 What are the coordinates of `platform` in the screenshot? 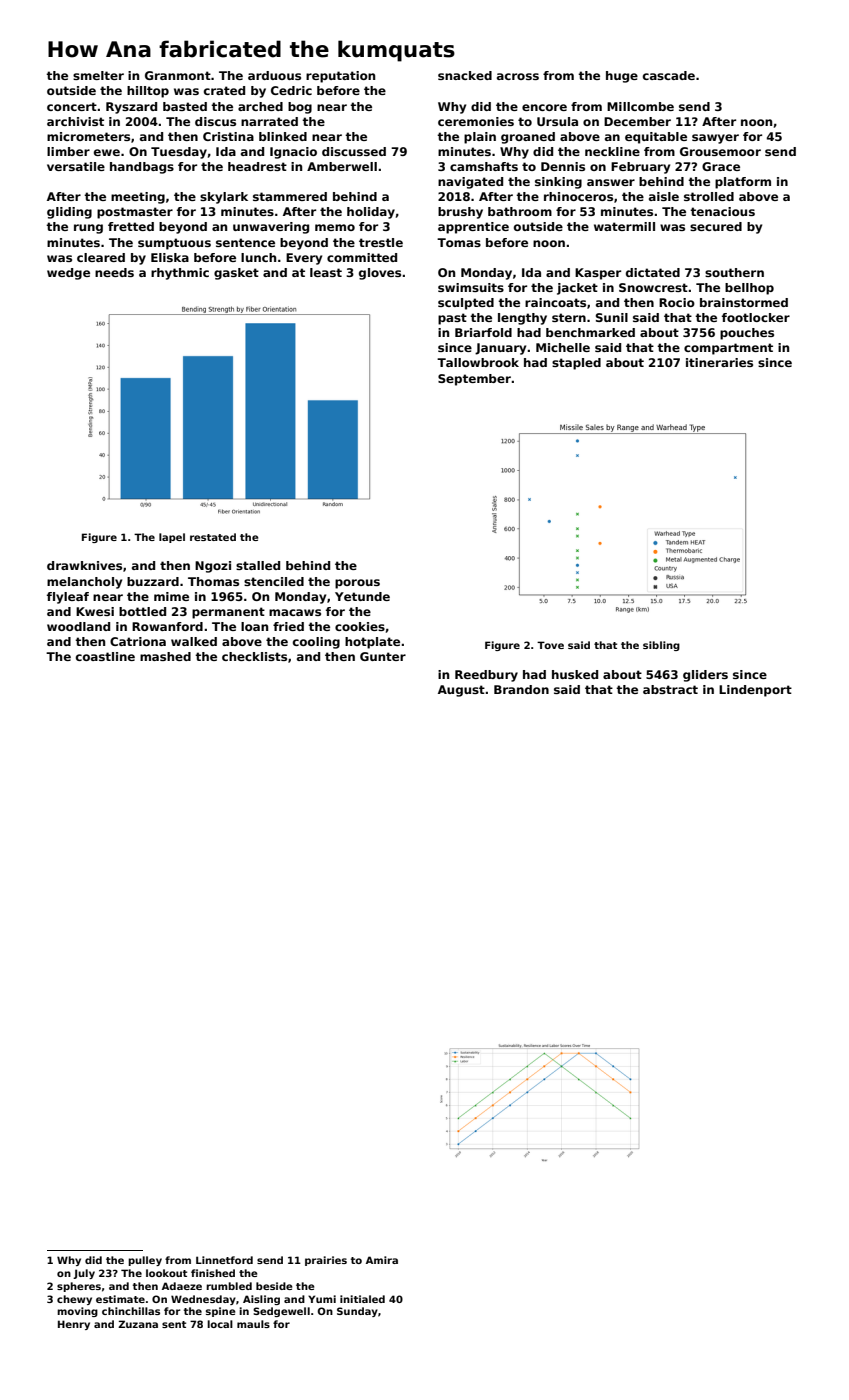 It's located at (743, 183).
